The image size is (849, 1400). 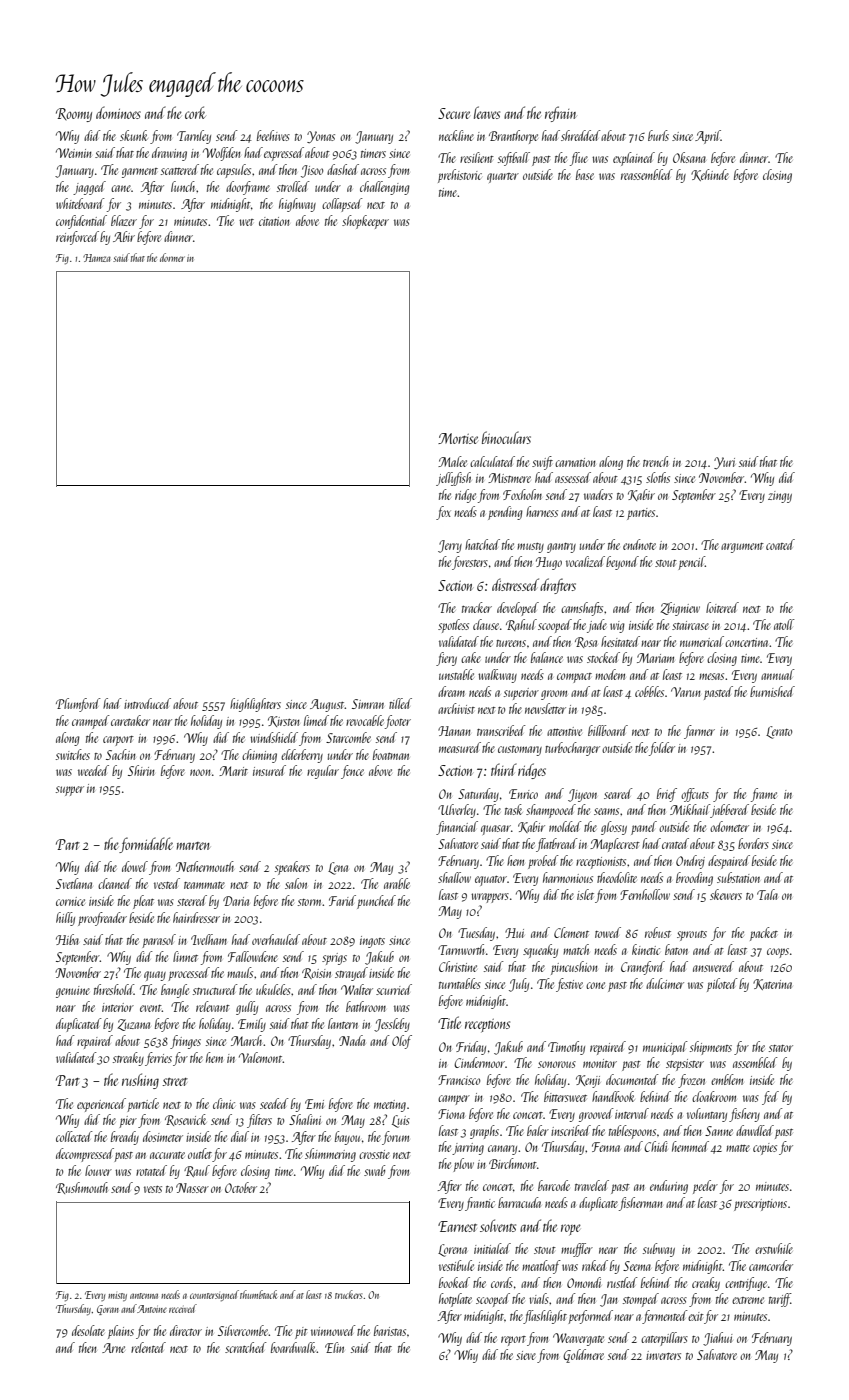 I want to click on Zbigniew, so click(x=680, y=609).
